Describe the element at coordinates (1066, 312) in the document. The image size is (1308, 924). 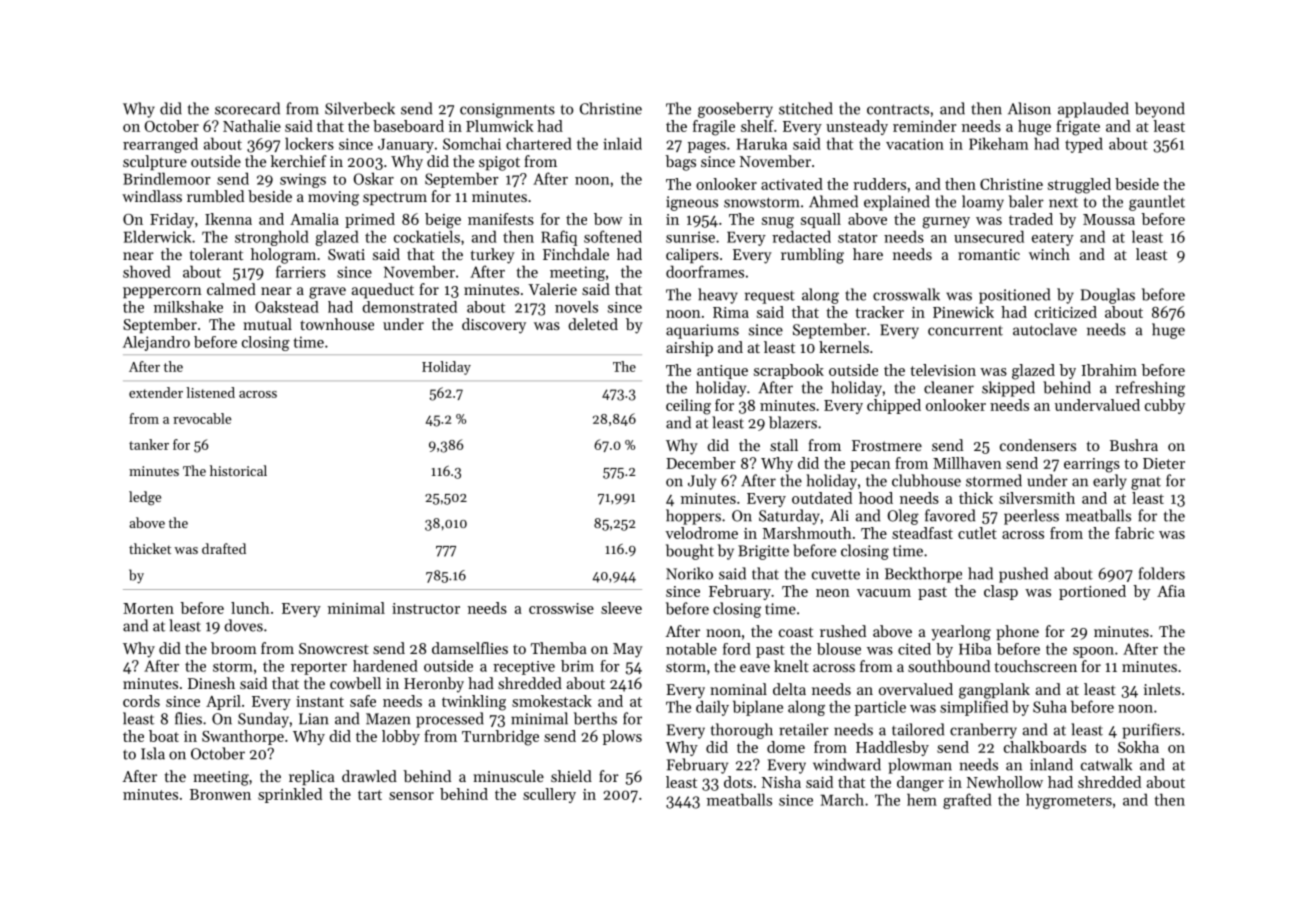
I see `criticized` at that location.
